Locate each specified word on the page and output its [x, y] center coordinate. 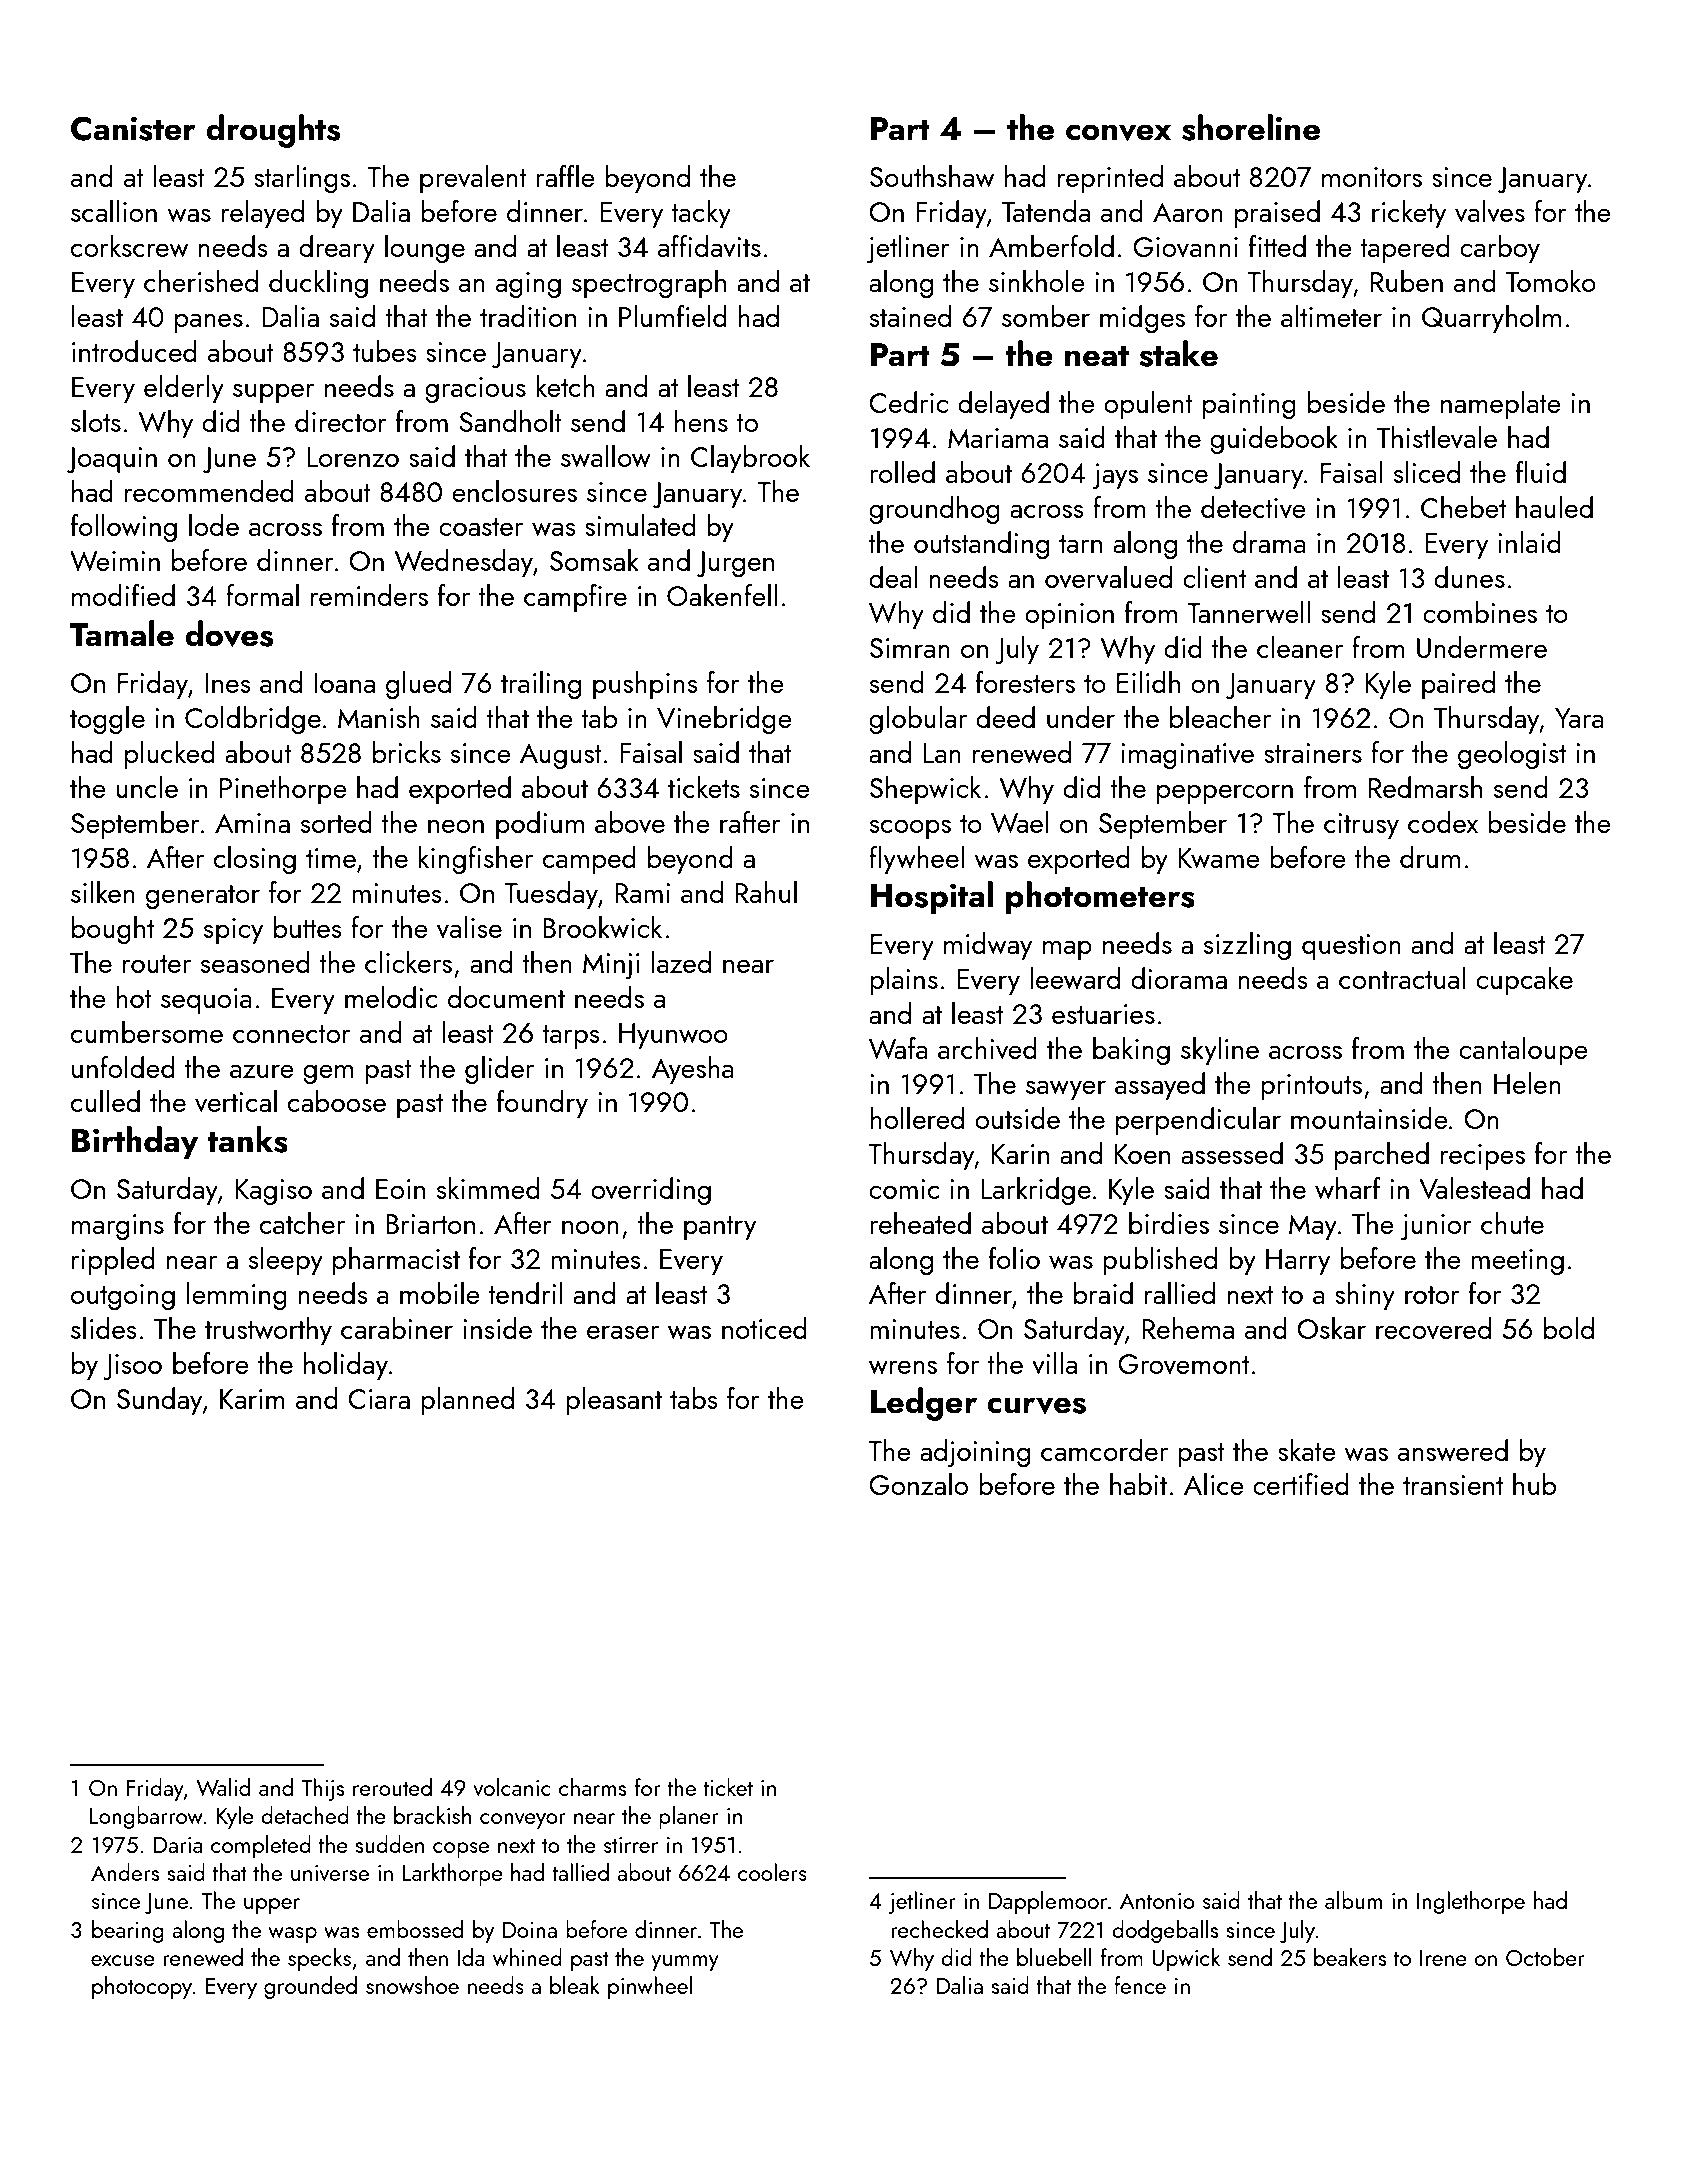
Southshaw [932, 176]
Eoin [400, 1189]
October [1545, 1957]
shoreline [1251, 127]
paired [1458, 685]
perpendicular [1198, 1121]
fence [1140, 1985]
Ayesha [693, 1070]
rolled [902, 472]
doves [229, 634]
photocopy [142, 1987]
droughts [273, 131]
